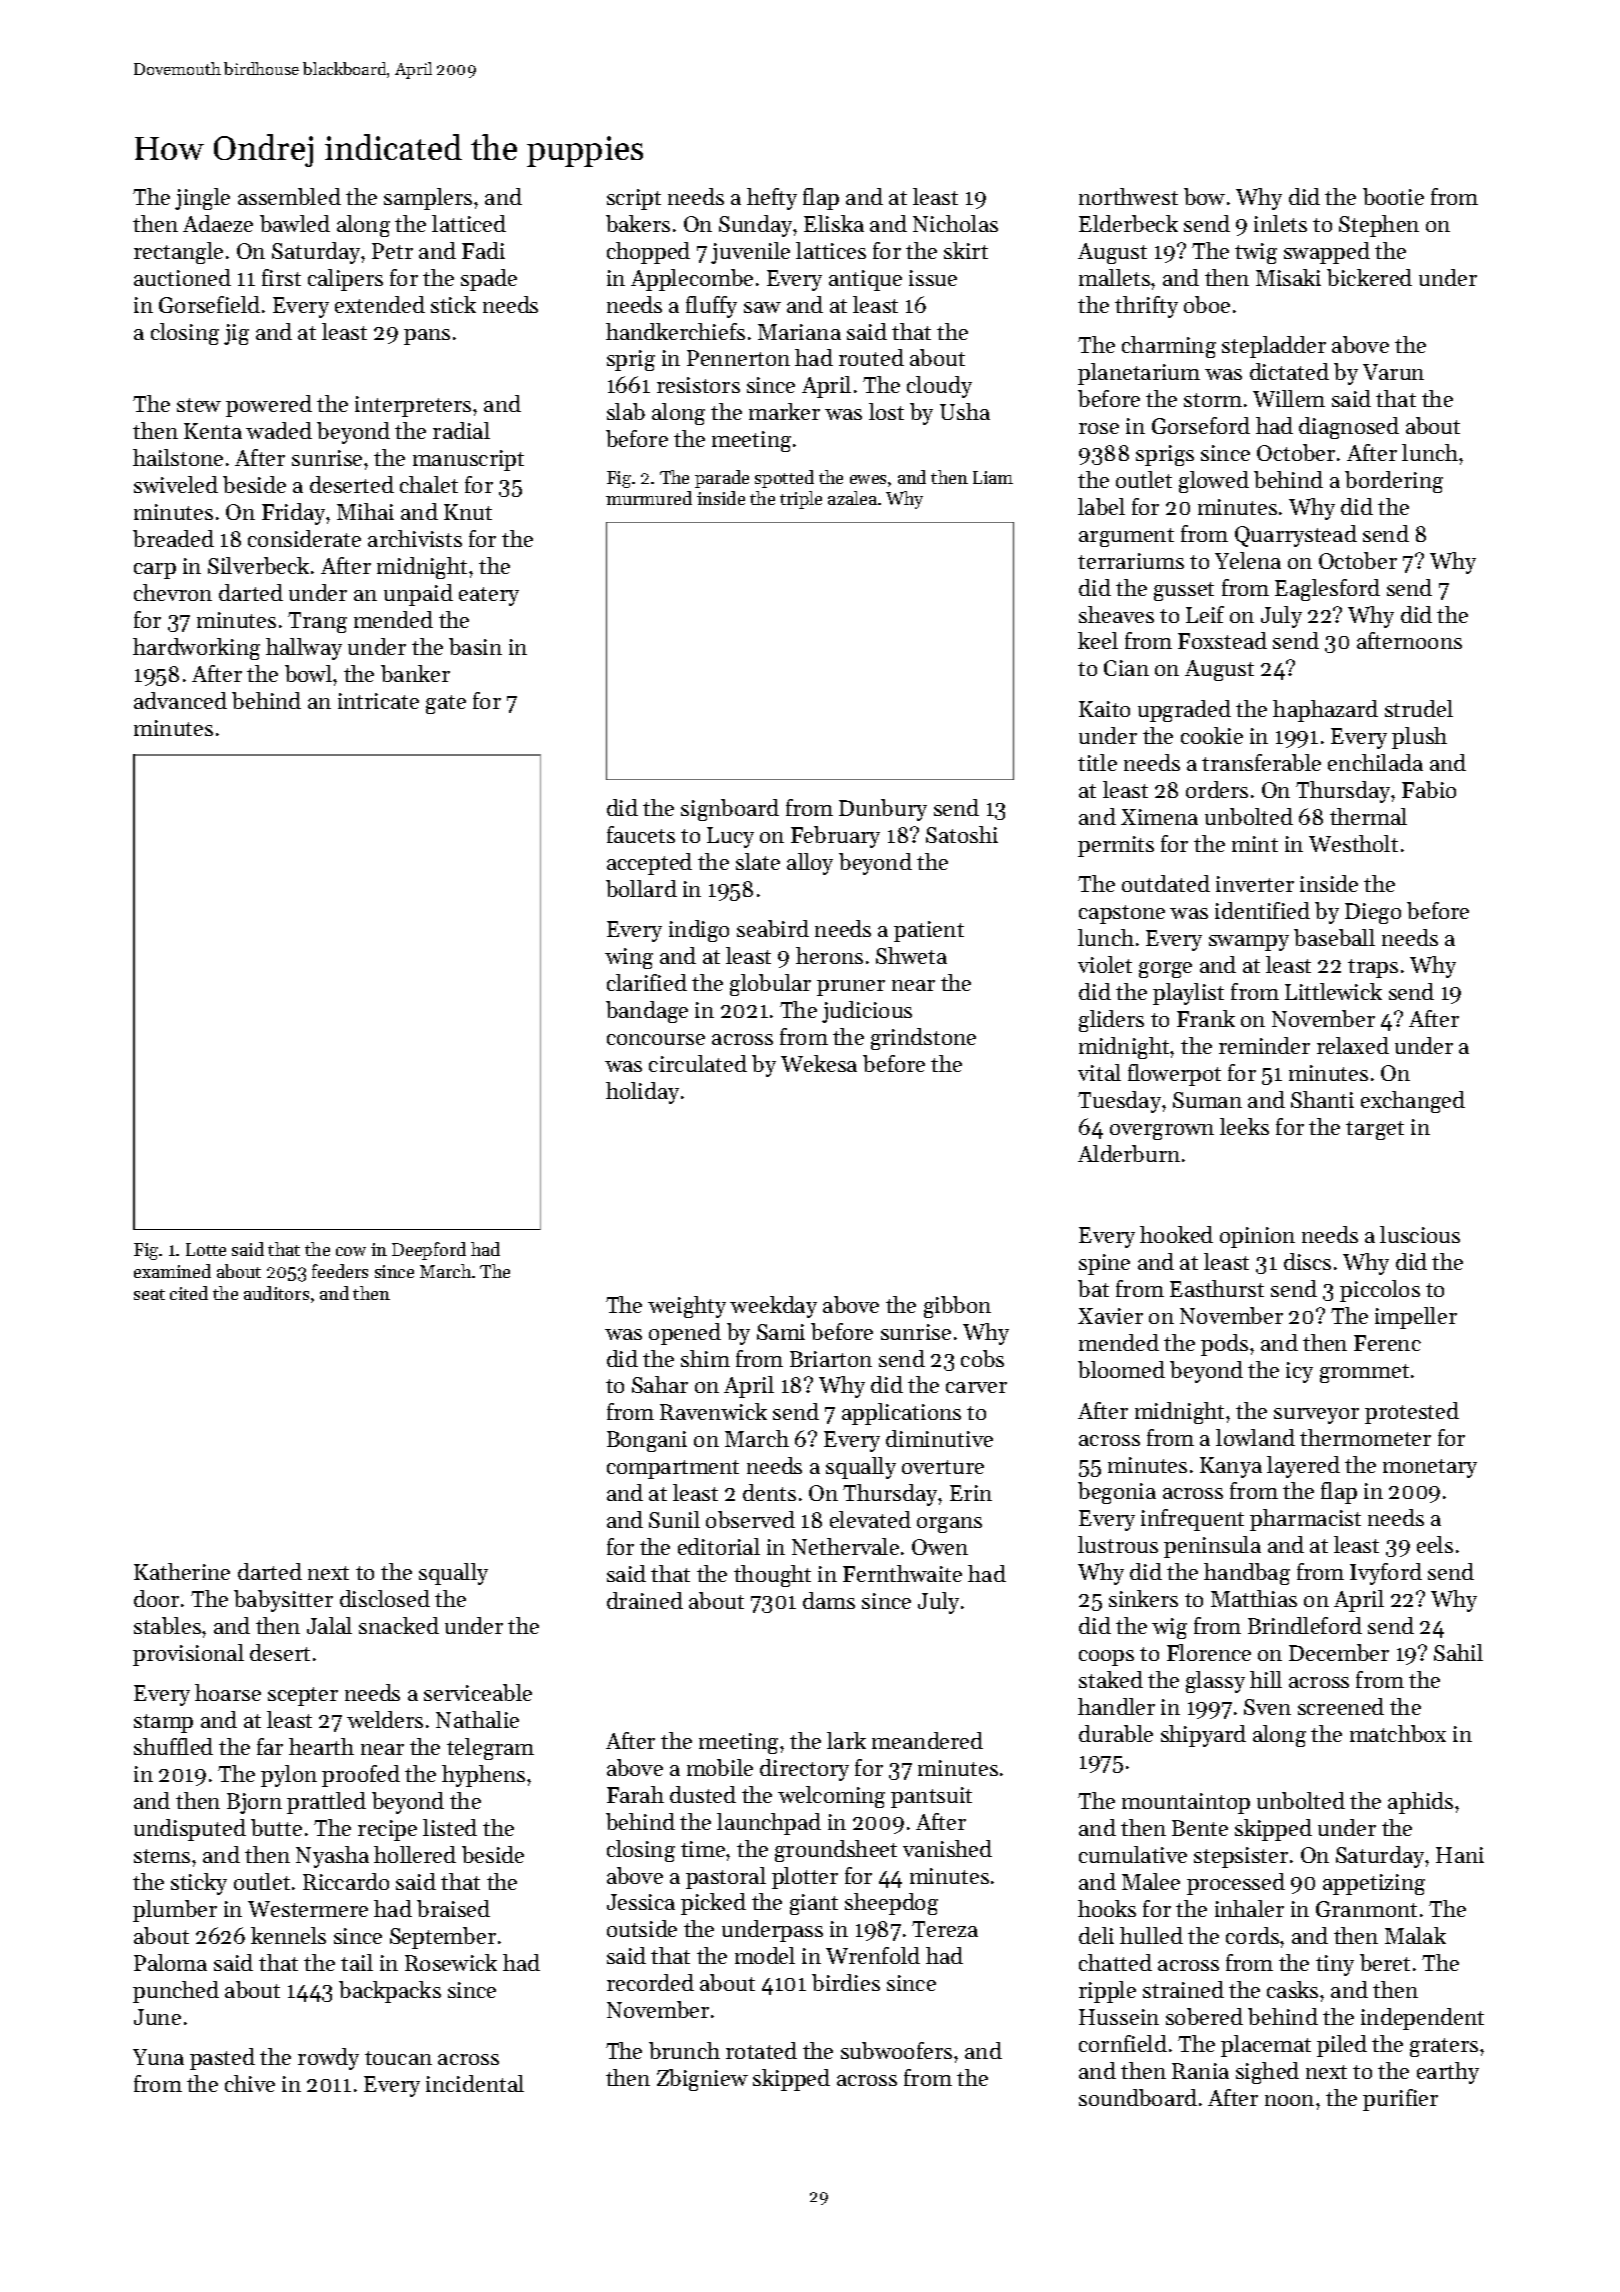  Describe the element at coordinates (346, 1881) in the screenshot. I see `Riccardo` at that location.
